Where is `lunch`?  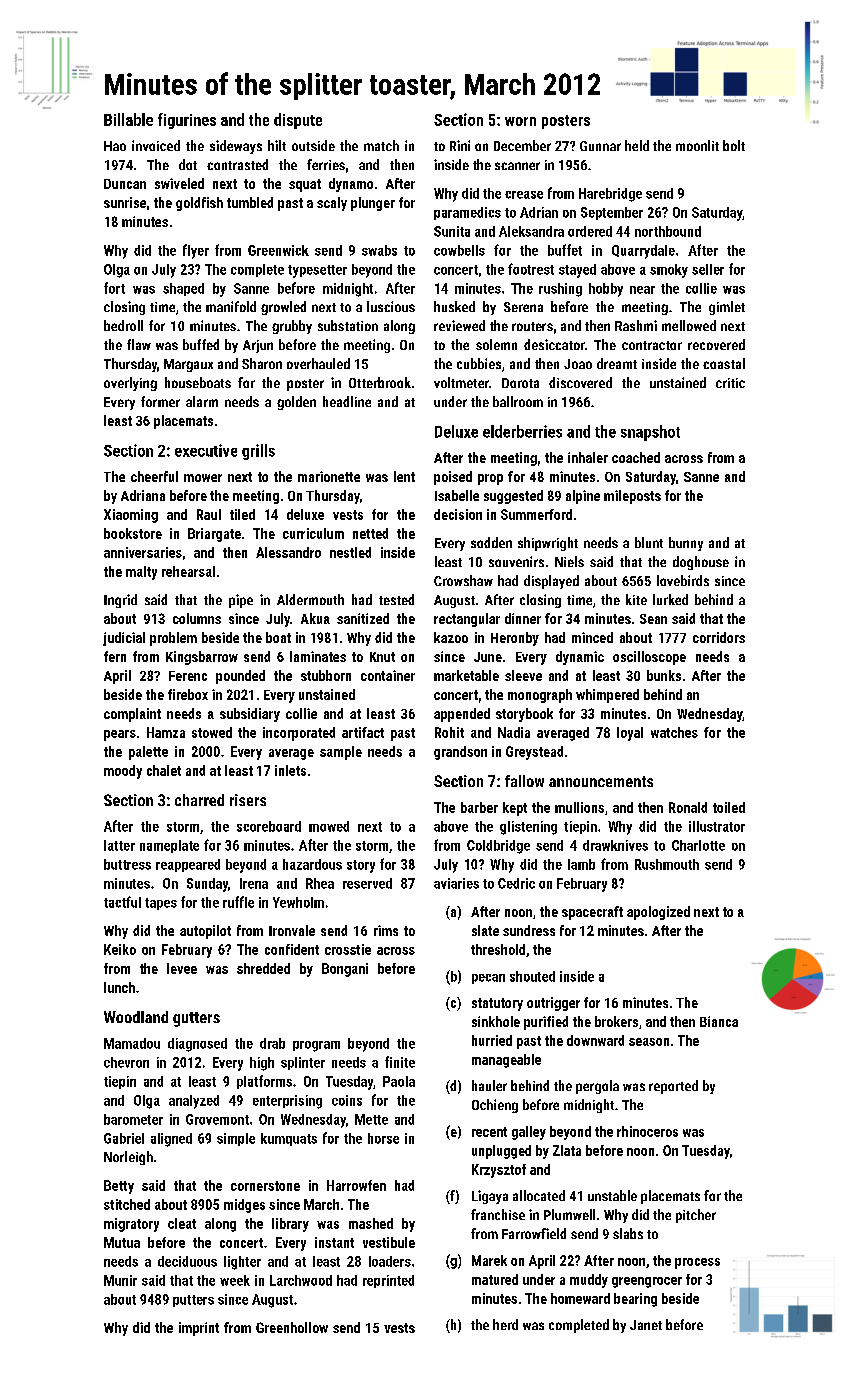 lunch is located at coordinates (119, 987).
